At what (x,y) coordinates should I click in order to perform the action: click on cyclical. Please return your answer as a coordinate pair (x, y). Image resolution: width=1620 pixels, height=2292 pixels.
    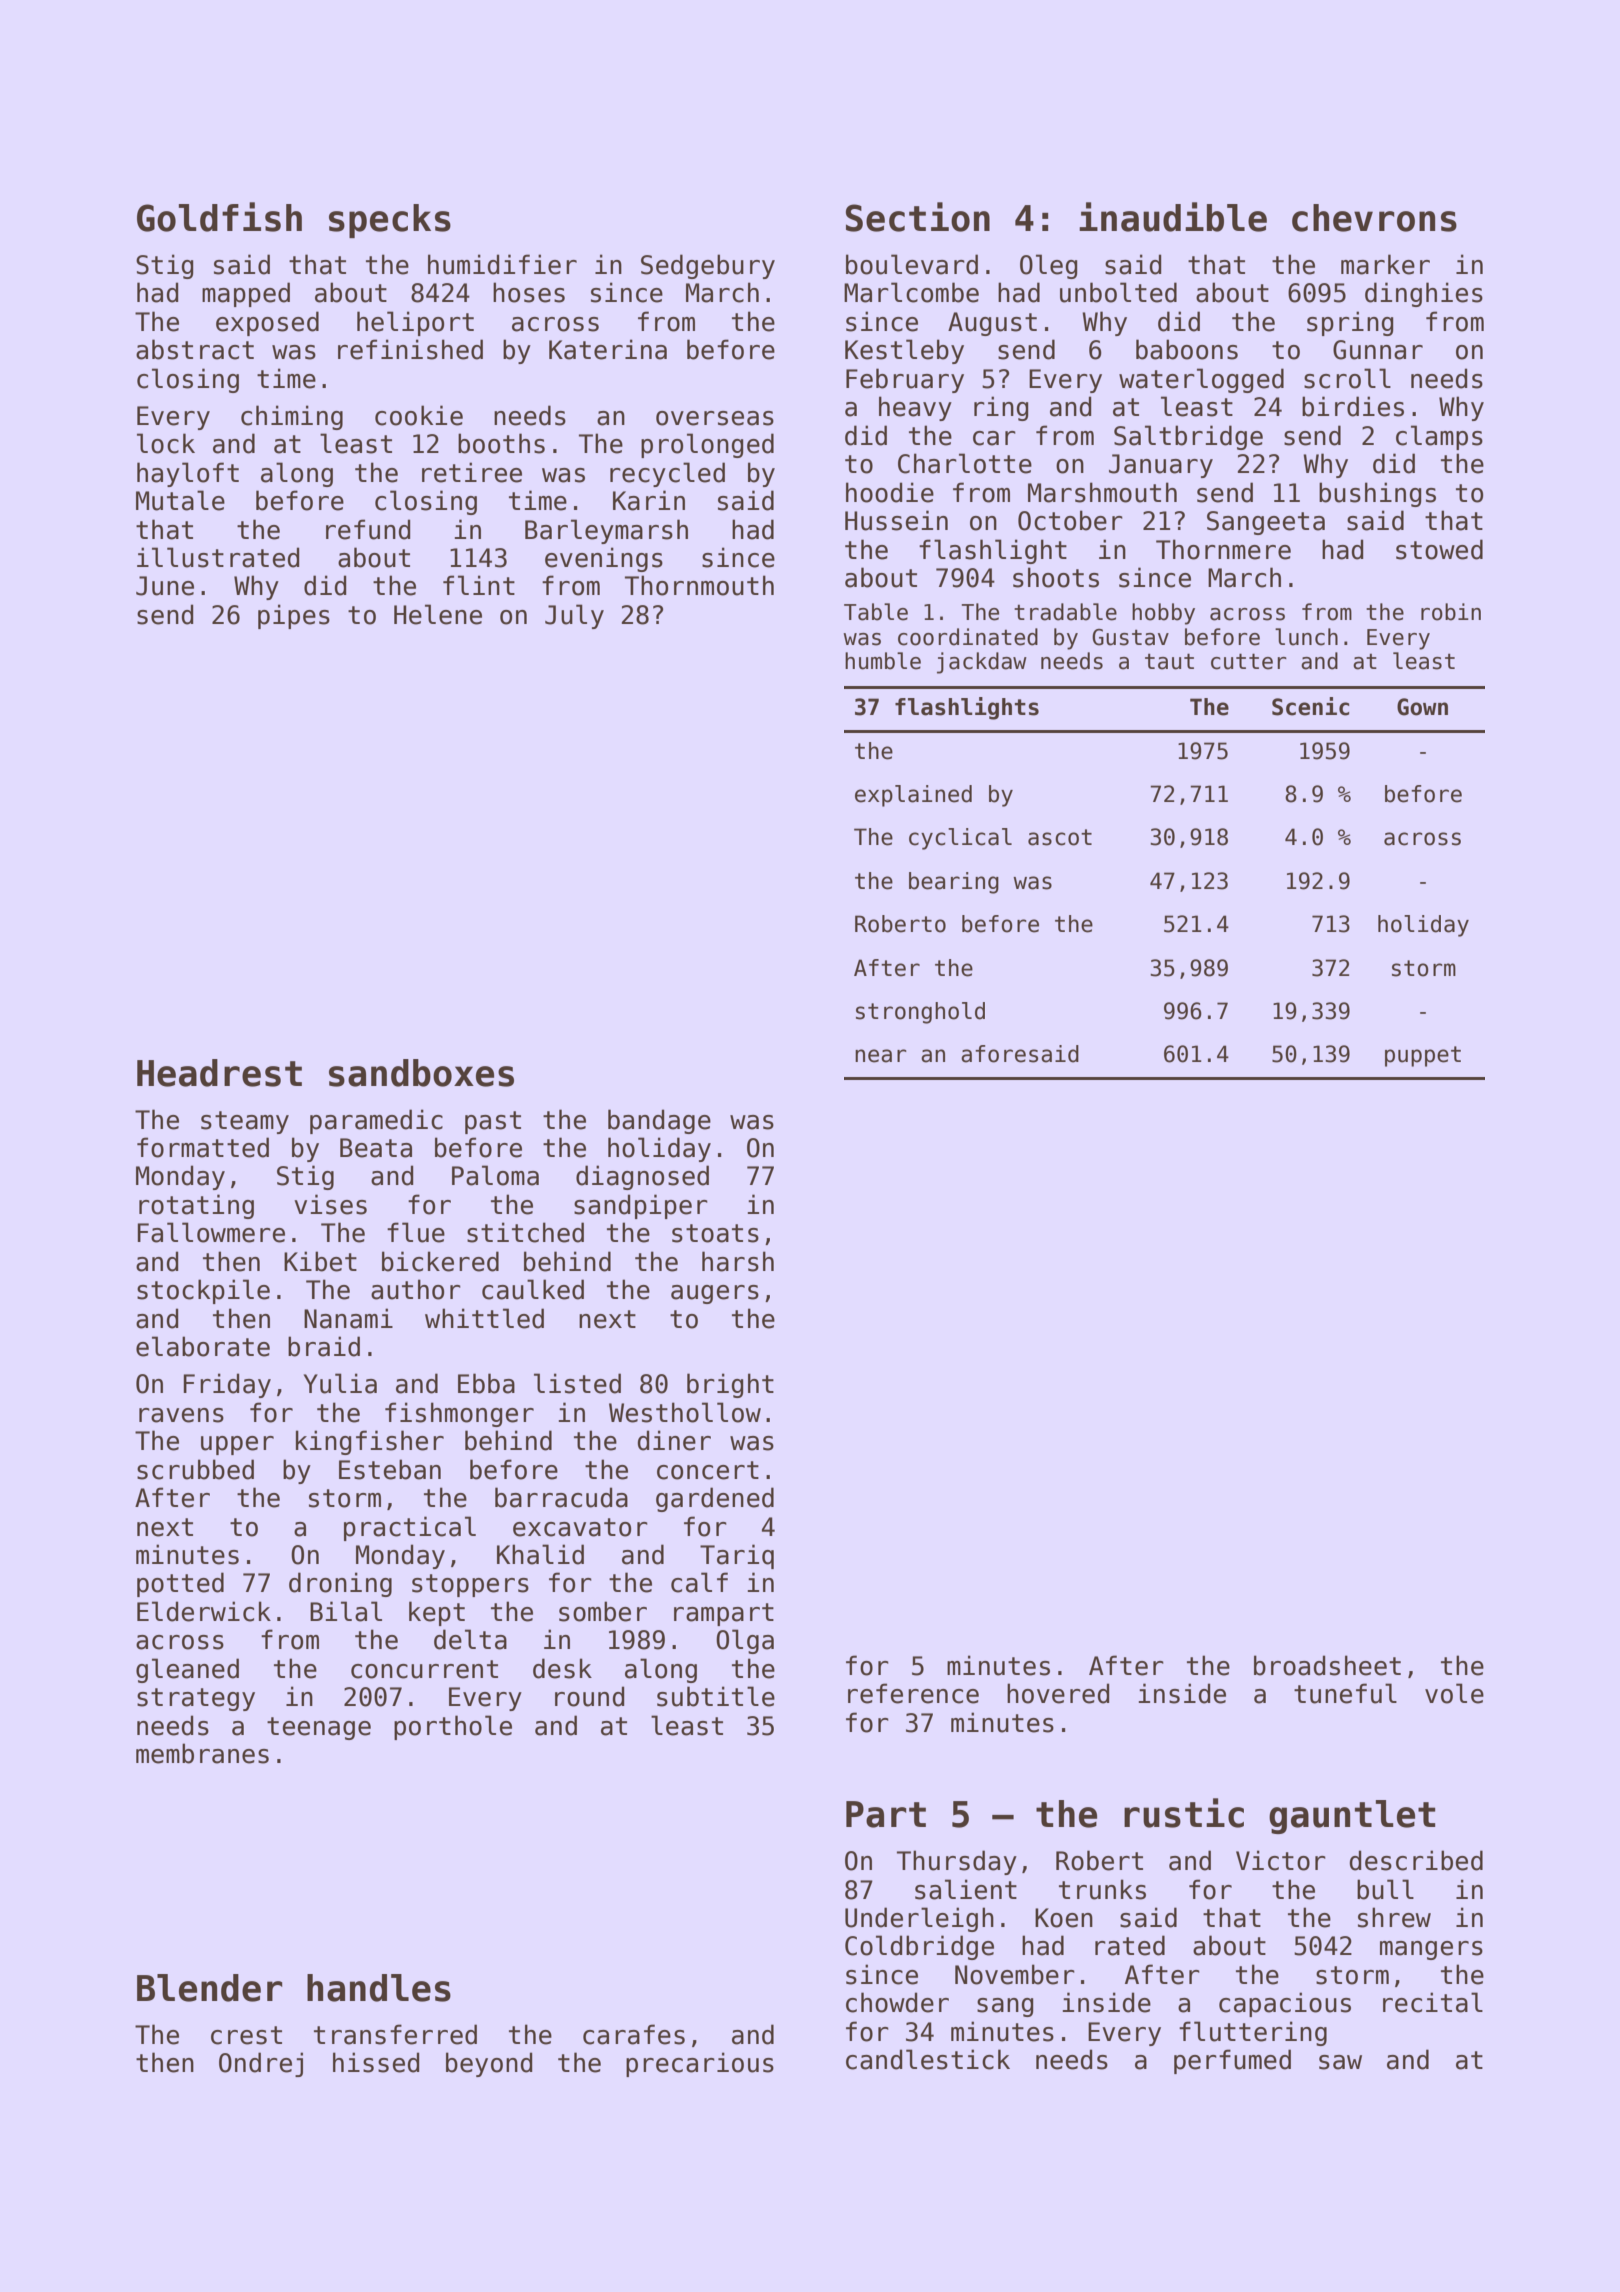
    Looking at the image, I should click on (960, 839).
